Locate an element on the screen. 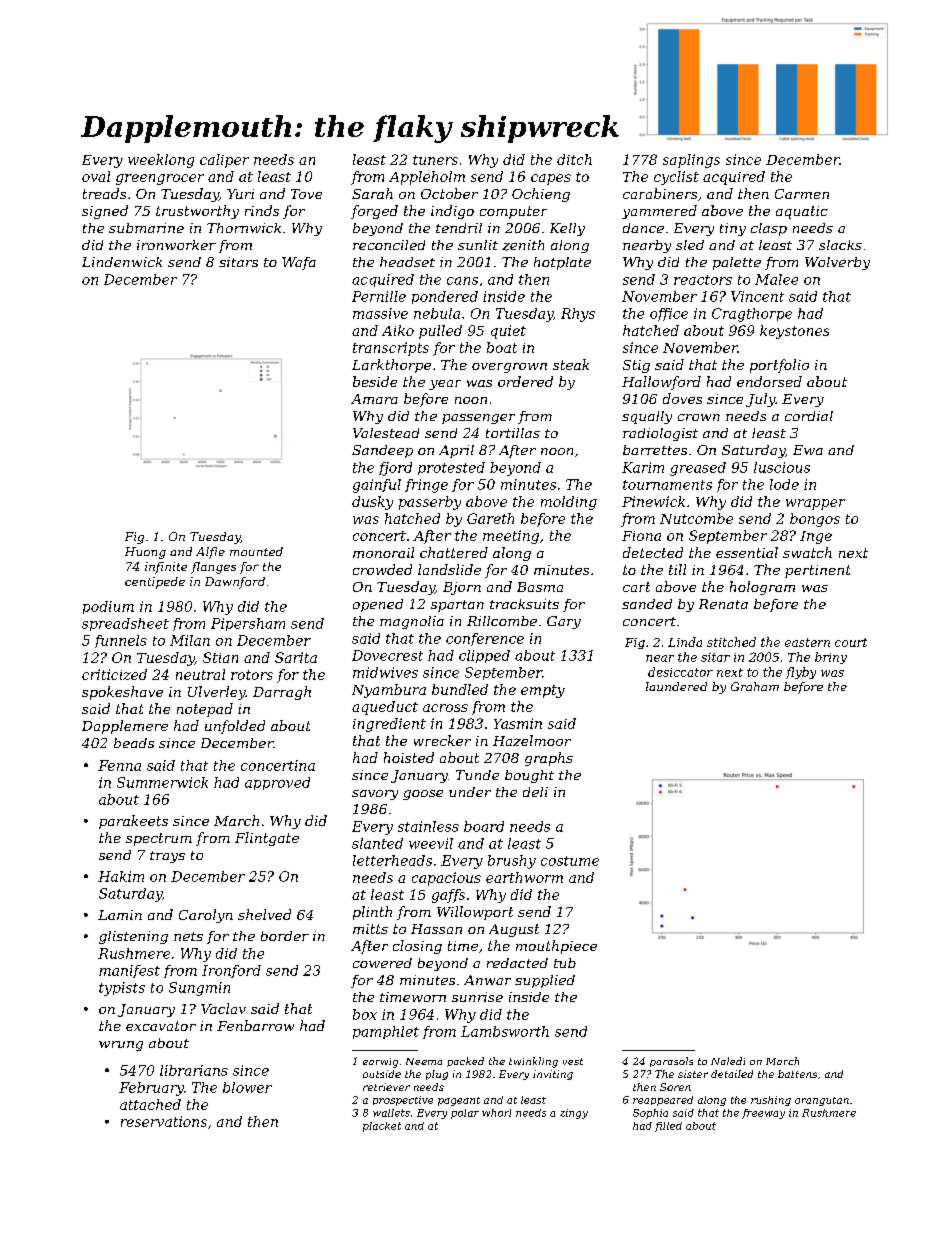 The width and height of the screenshot is (952, 1233). whorl is located at coordinates (496, 1113).
